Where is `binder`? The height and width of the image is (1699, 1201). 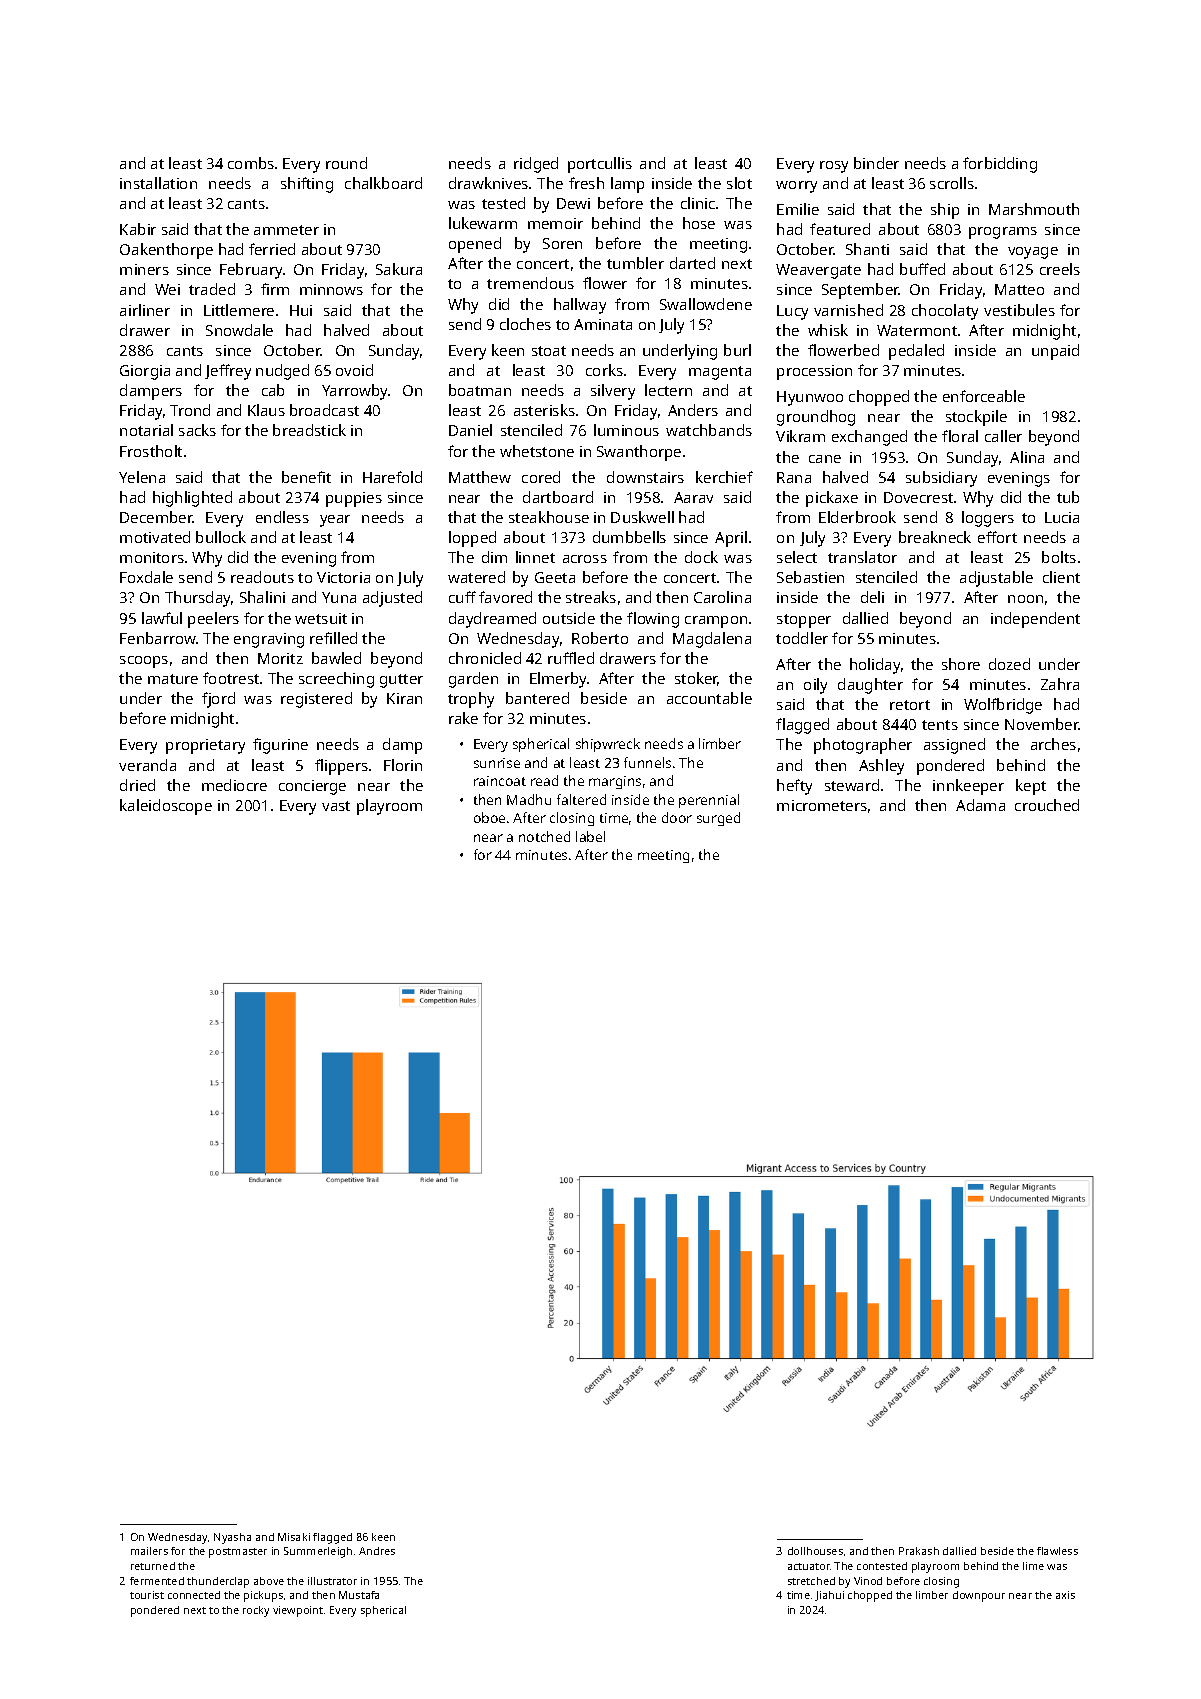
binder is located at coordinates (876, 163).
